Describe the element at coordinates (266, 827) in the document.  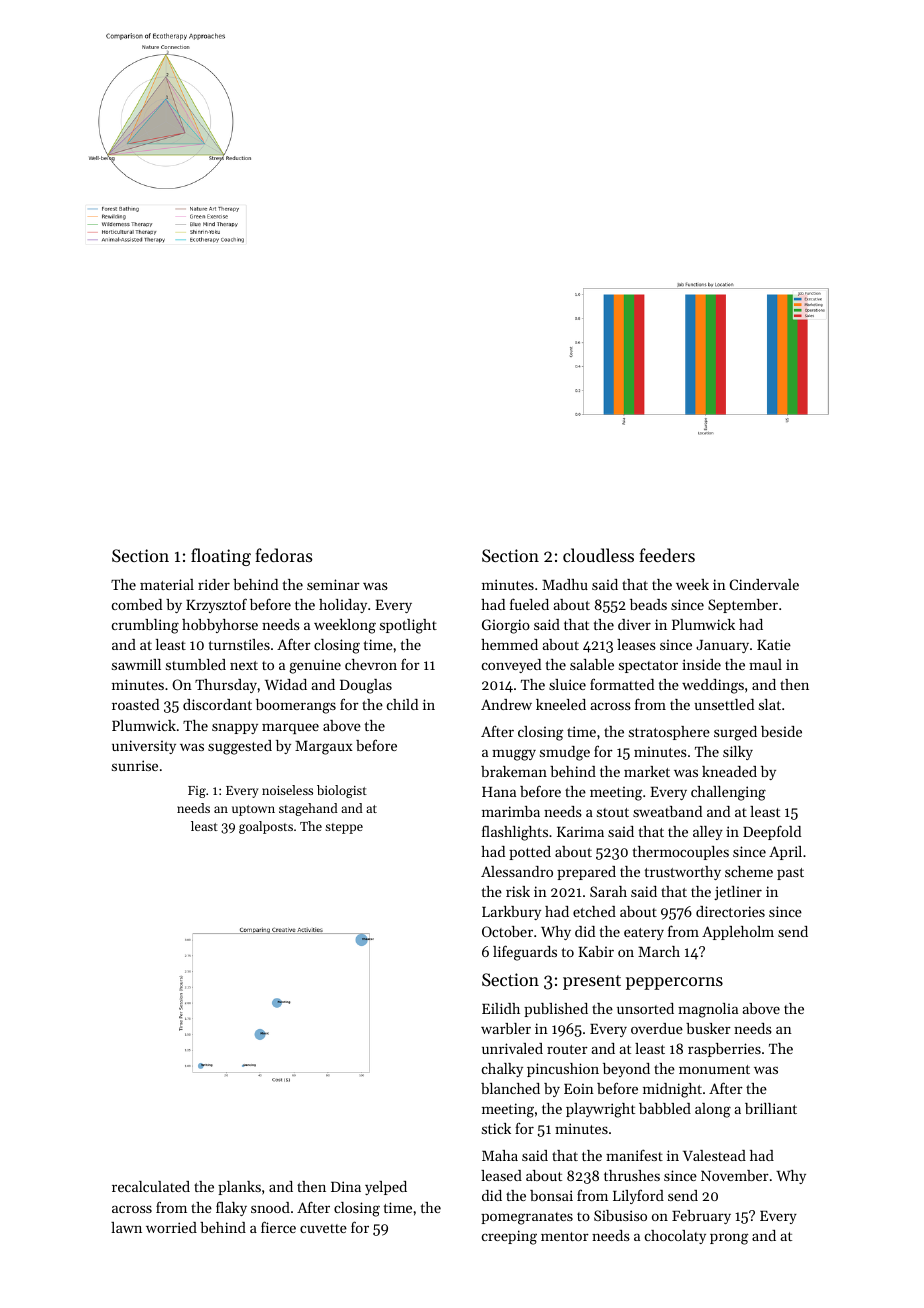
I see `goalposts` at that location.
